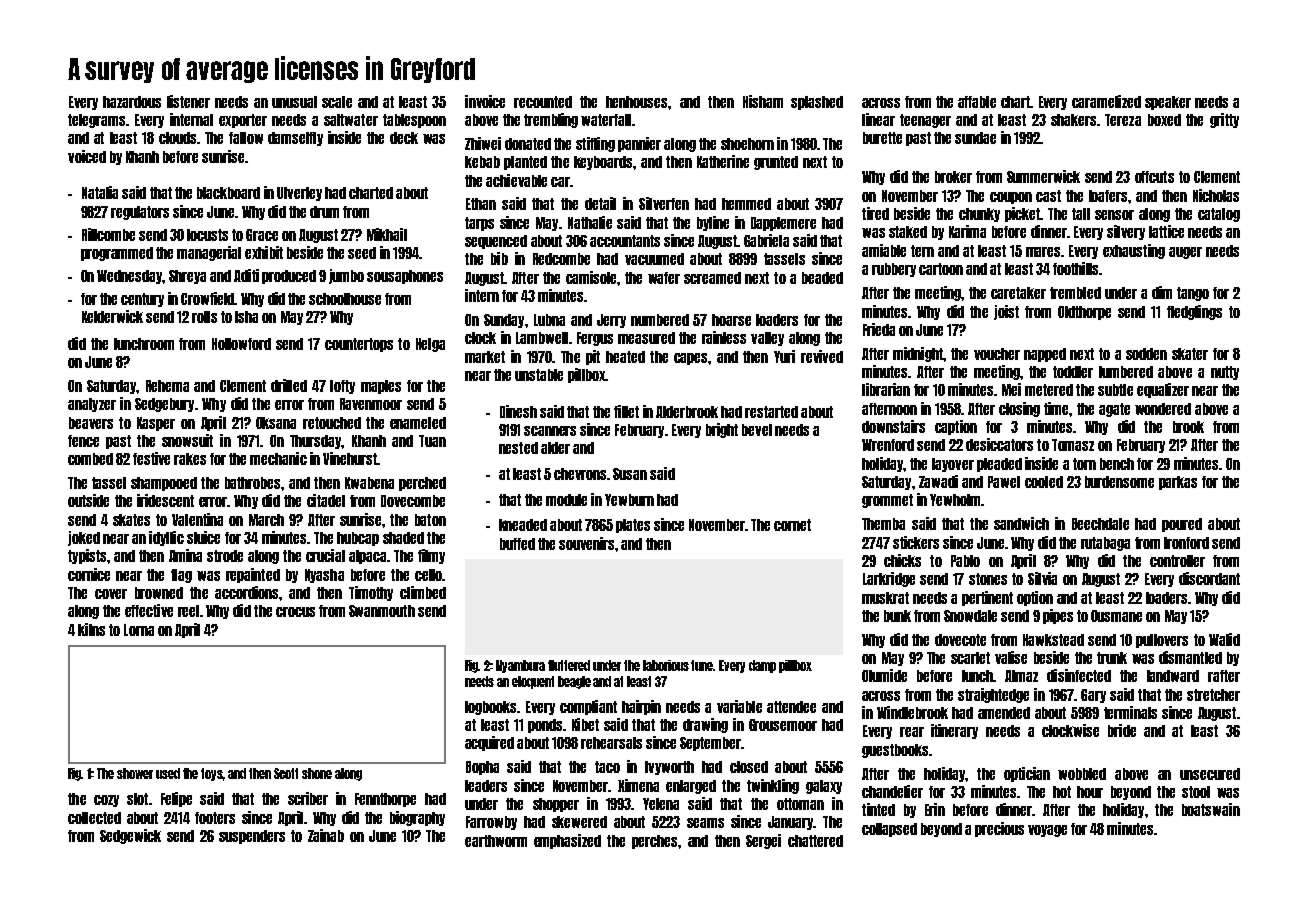 The width and height of the screenshot is (1308, 924). What do you see at coordinates (149, 610) in the screenshot?
I see `effective` at bounding box center [149, 610].
